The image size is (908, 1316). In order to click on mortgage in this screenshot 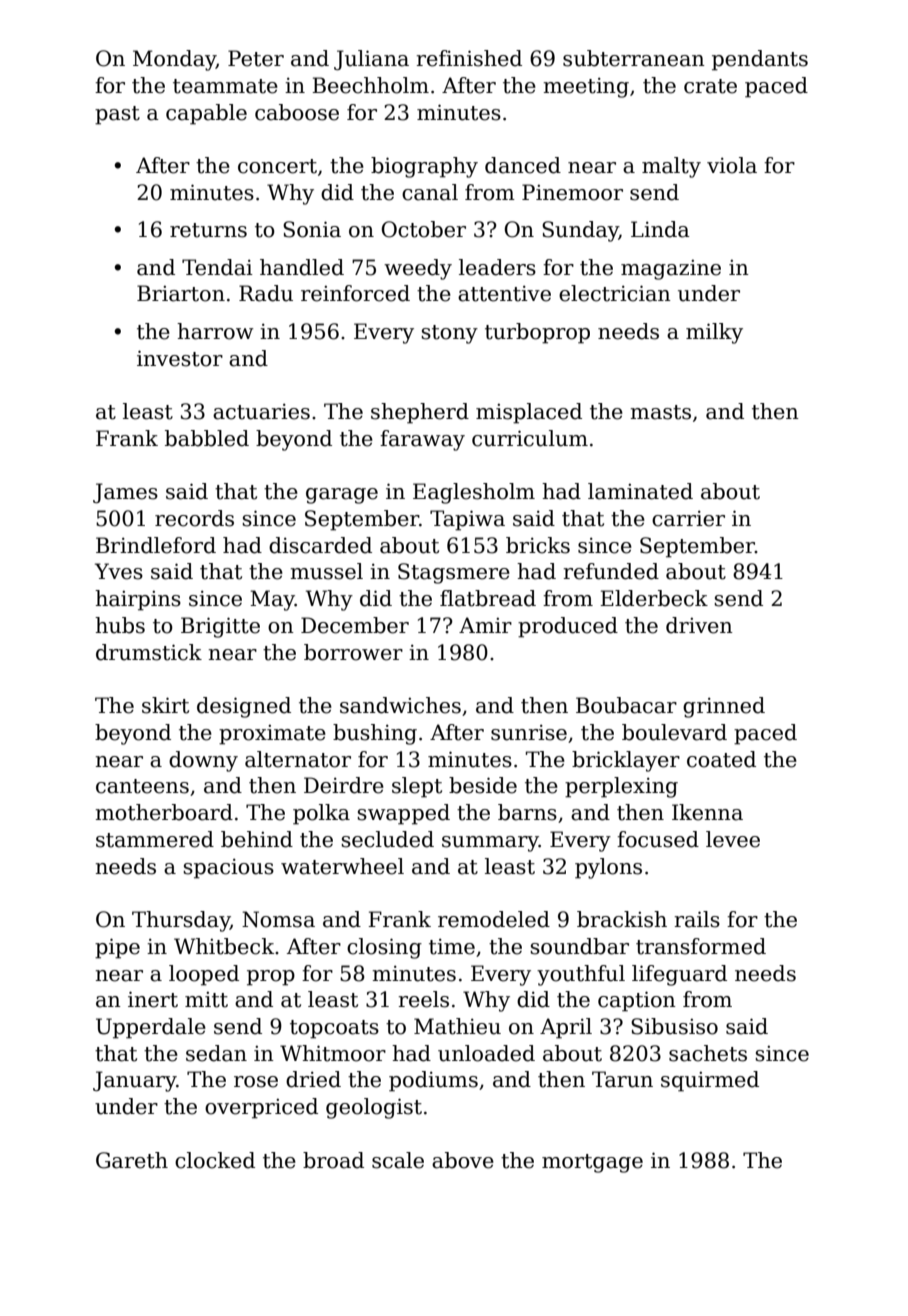, I will do `click(592, 1163)`.
